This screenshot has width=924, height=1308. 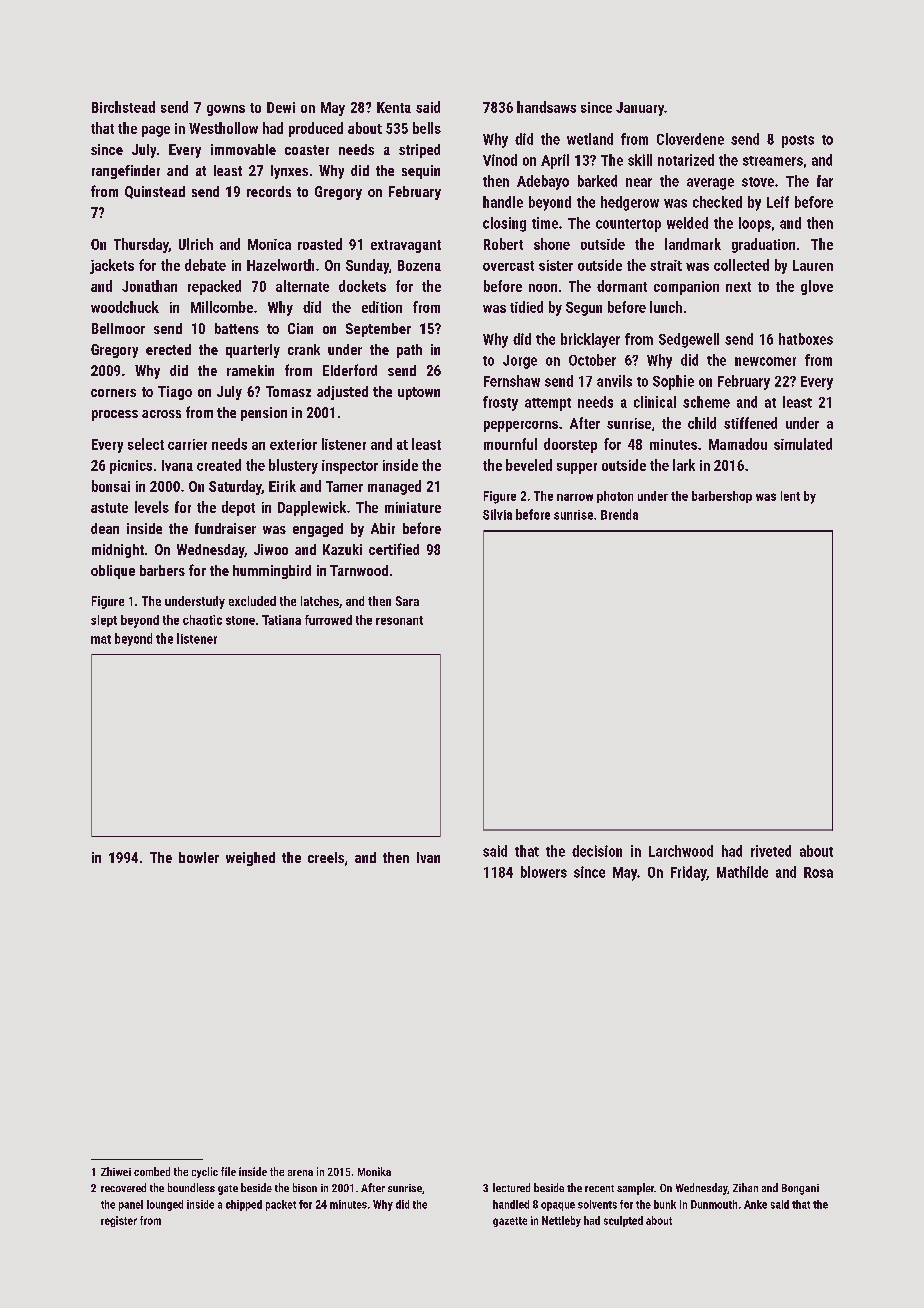 I want to click on creels, so click(x=326, y=857).
